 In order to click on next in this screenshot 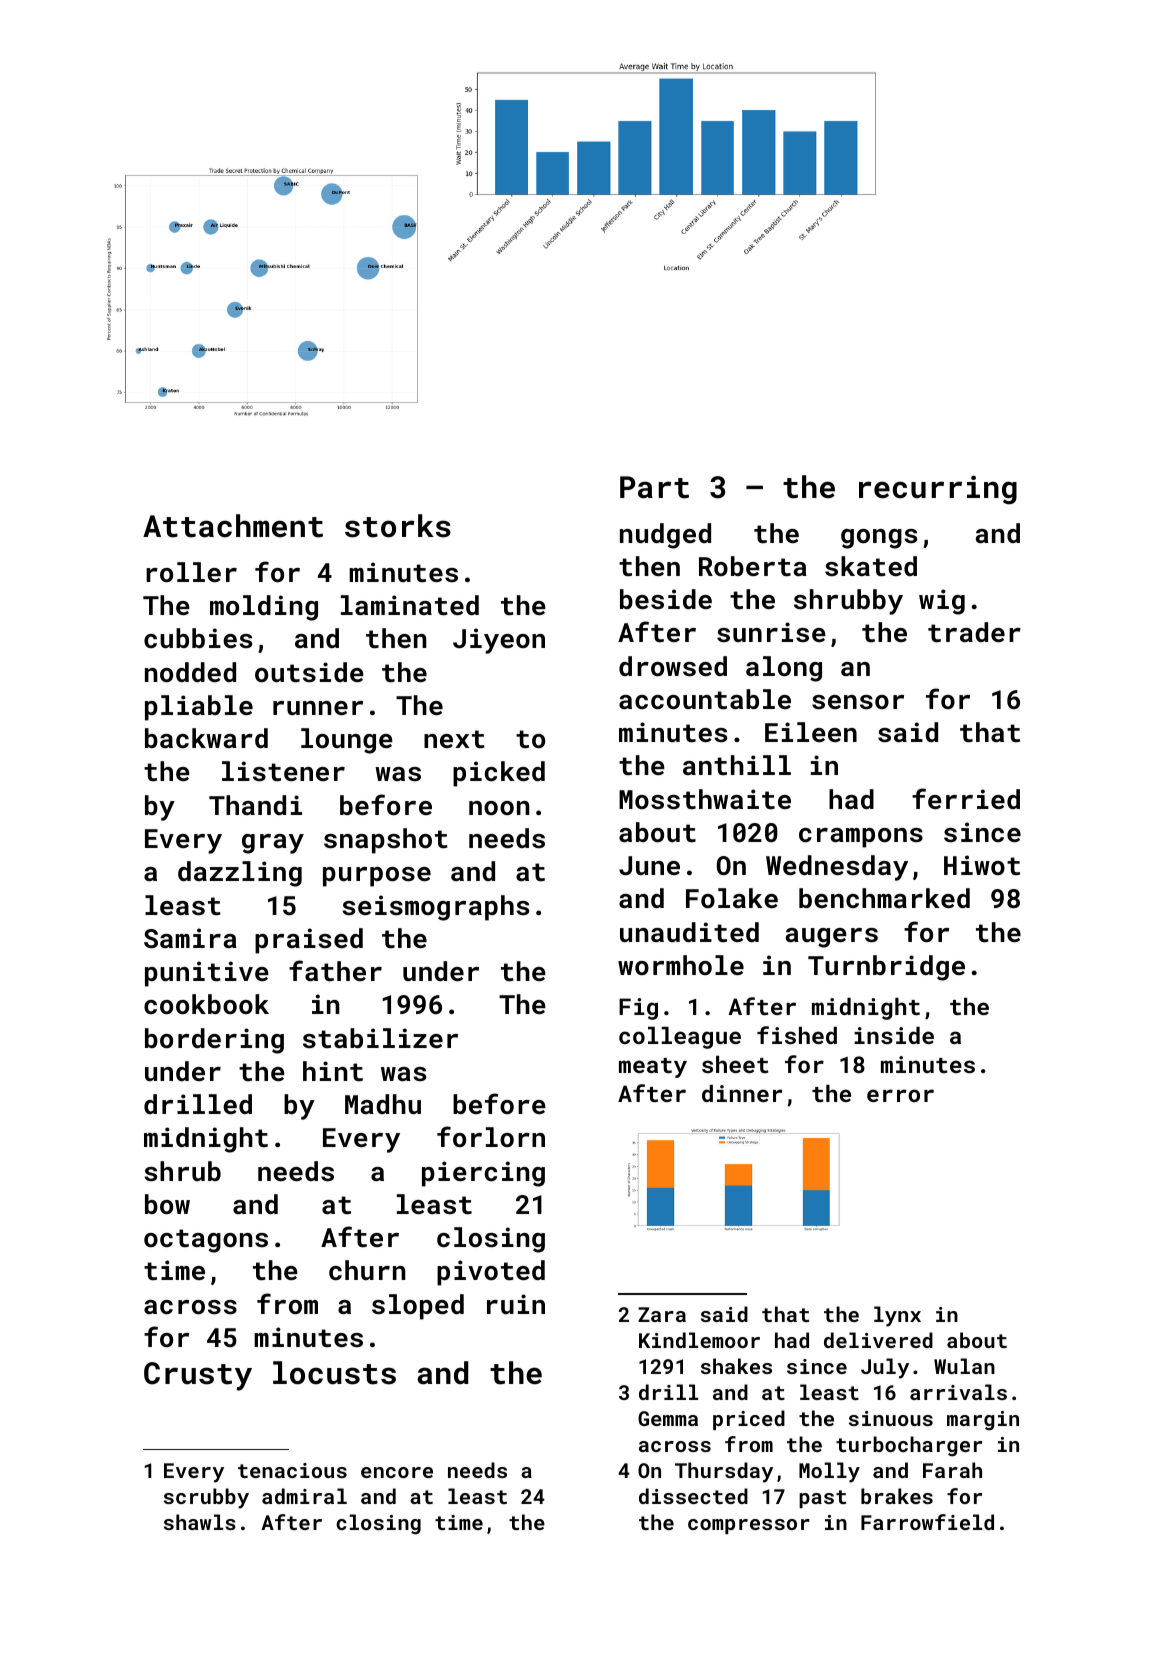, I will do `click(454, 739)`.
